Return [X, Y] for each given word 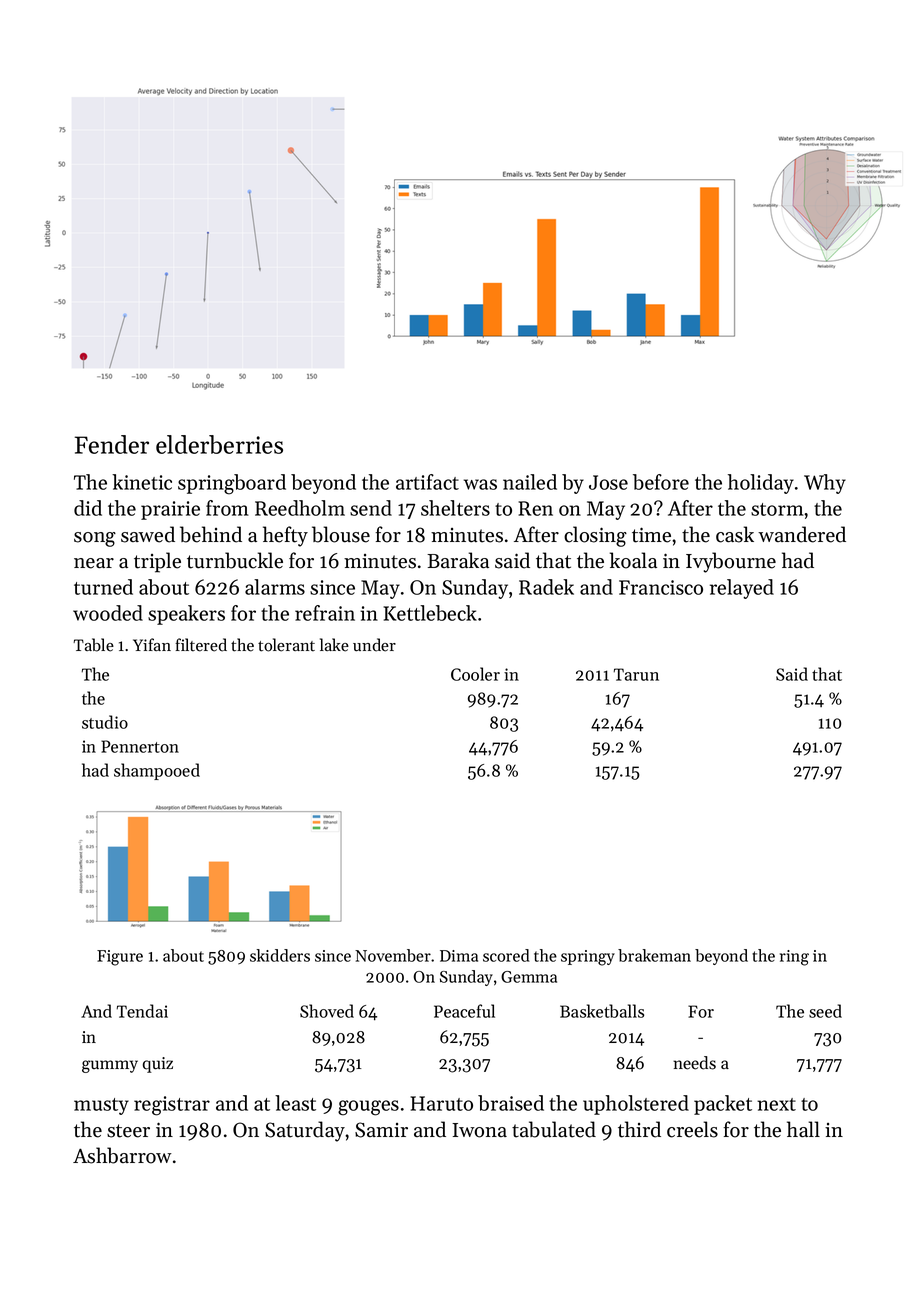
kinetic [142, 482]
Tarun [636, 674]
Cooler [475, 674]
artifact [427, 482]
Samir [381, 1130]
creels [692, 1129]
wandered [802, 534]
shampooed [157, 771]
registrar [172, 1106]
